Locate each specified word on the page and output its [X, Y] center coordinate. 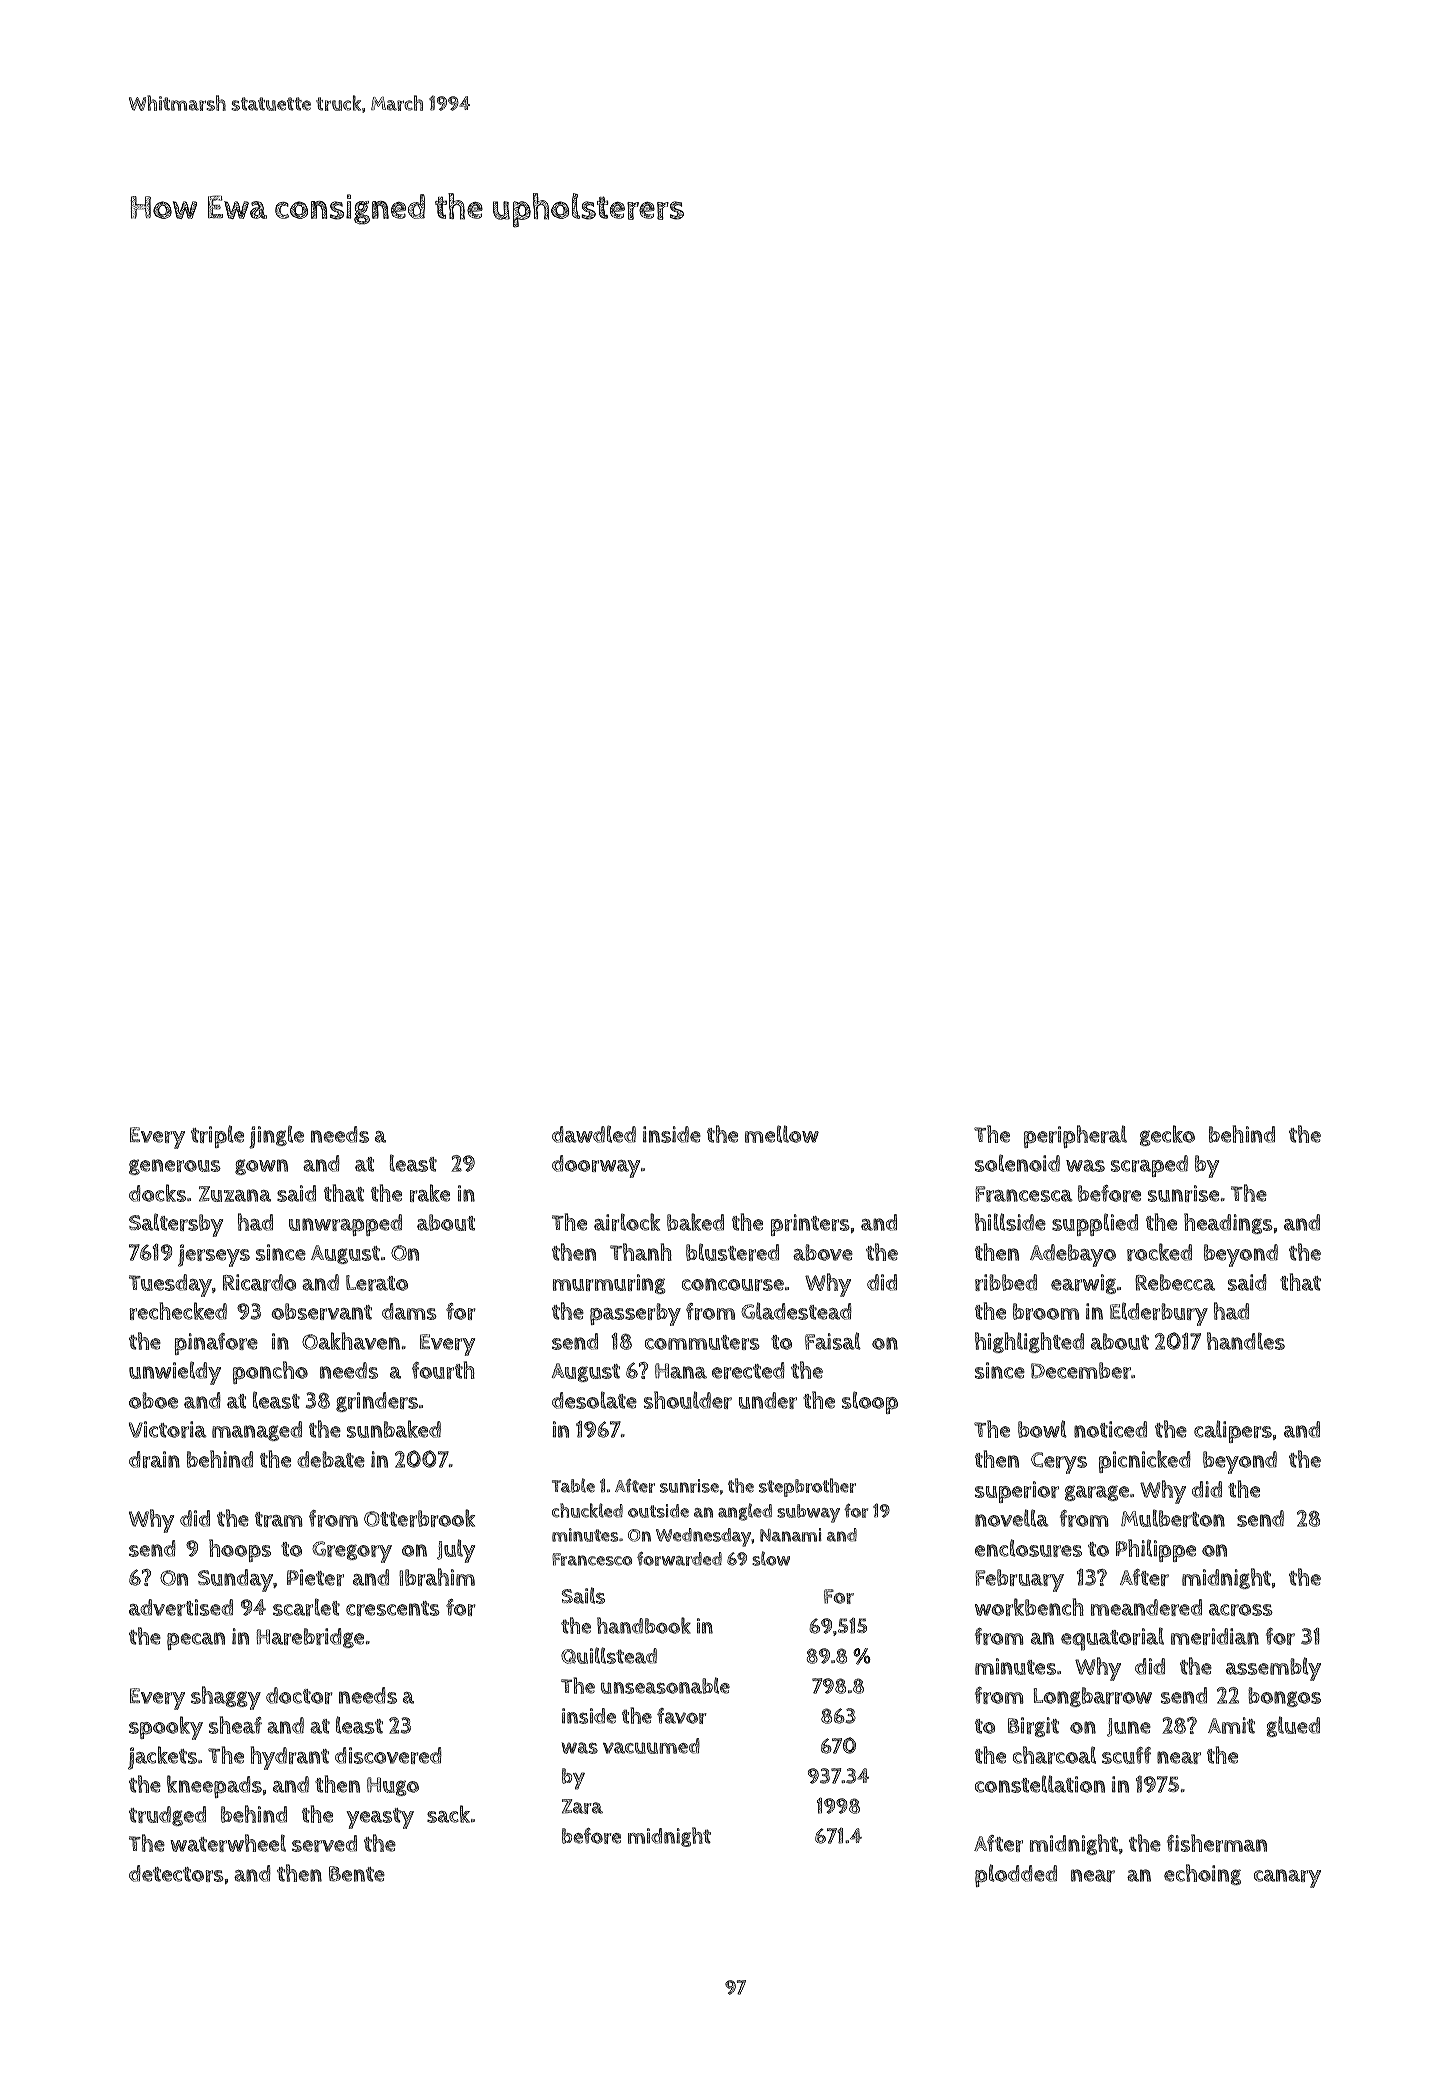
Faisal [833, 1341]
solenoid [1017, 1163]
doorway [596, 1166]
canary [1287, 1878]
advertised [181, 1607]
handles [1246, 1341]
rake [430, 1193]
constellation [1040, 1784]
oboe [153, 1400]
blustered [732, 1252]
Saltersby [176, 1225]
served [324, 1843]
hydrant [290, 1758]
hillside [1010, 1222]
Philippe [1156, 1550]
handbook [644, 1625]
